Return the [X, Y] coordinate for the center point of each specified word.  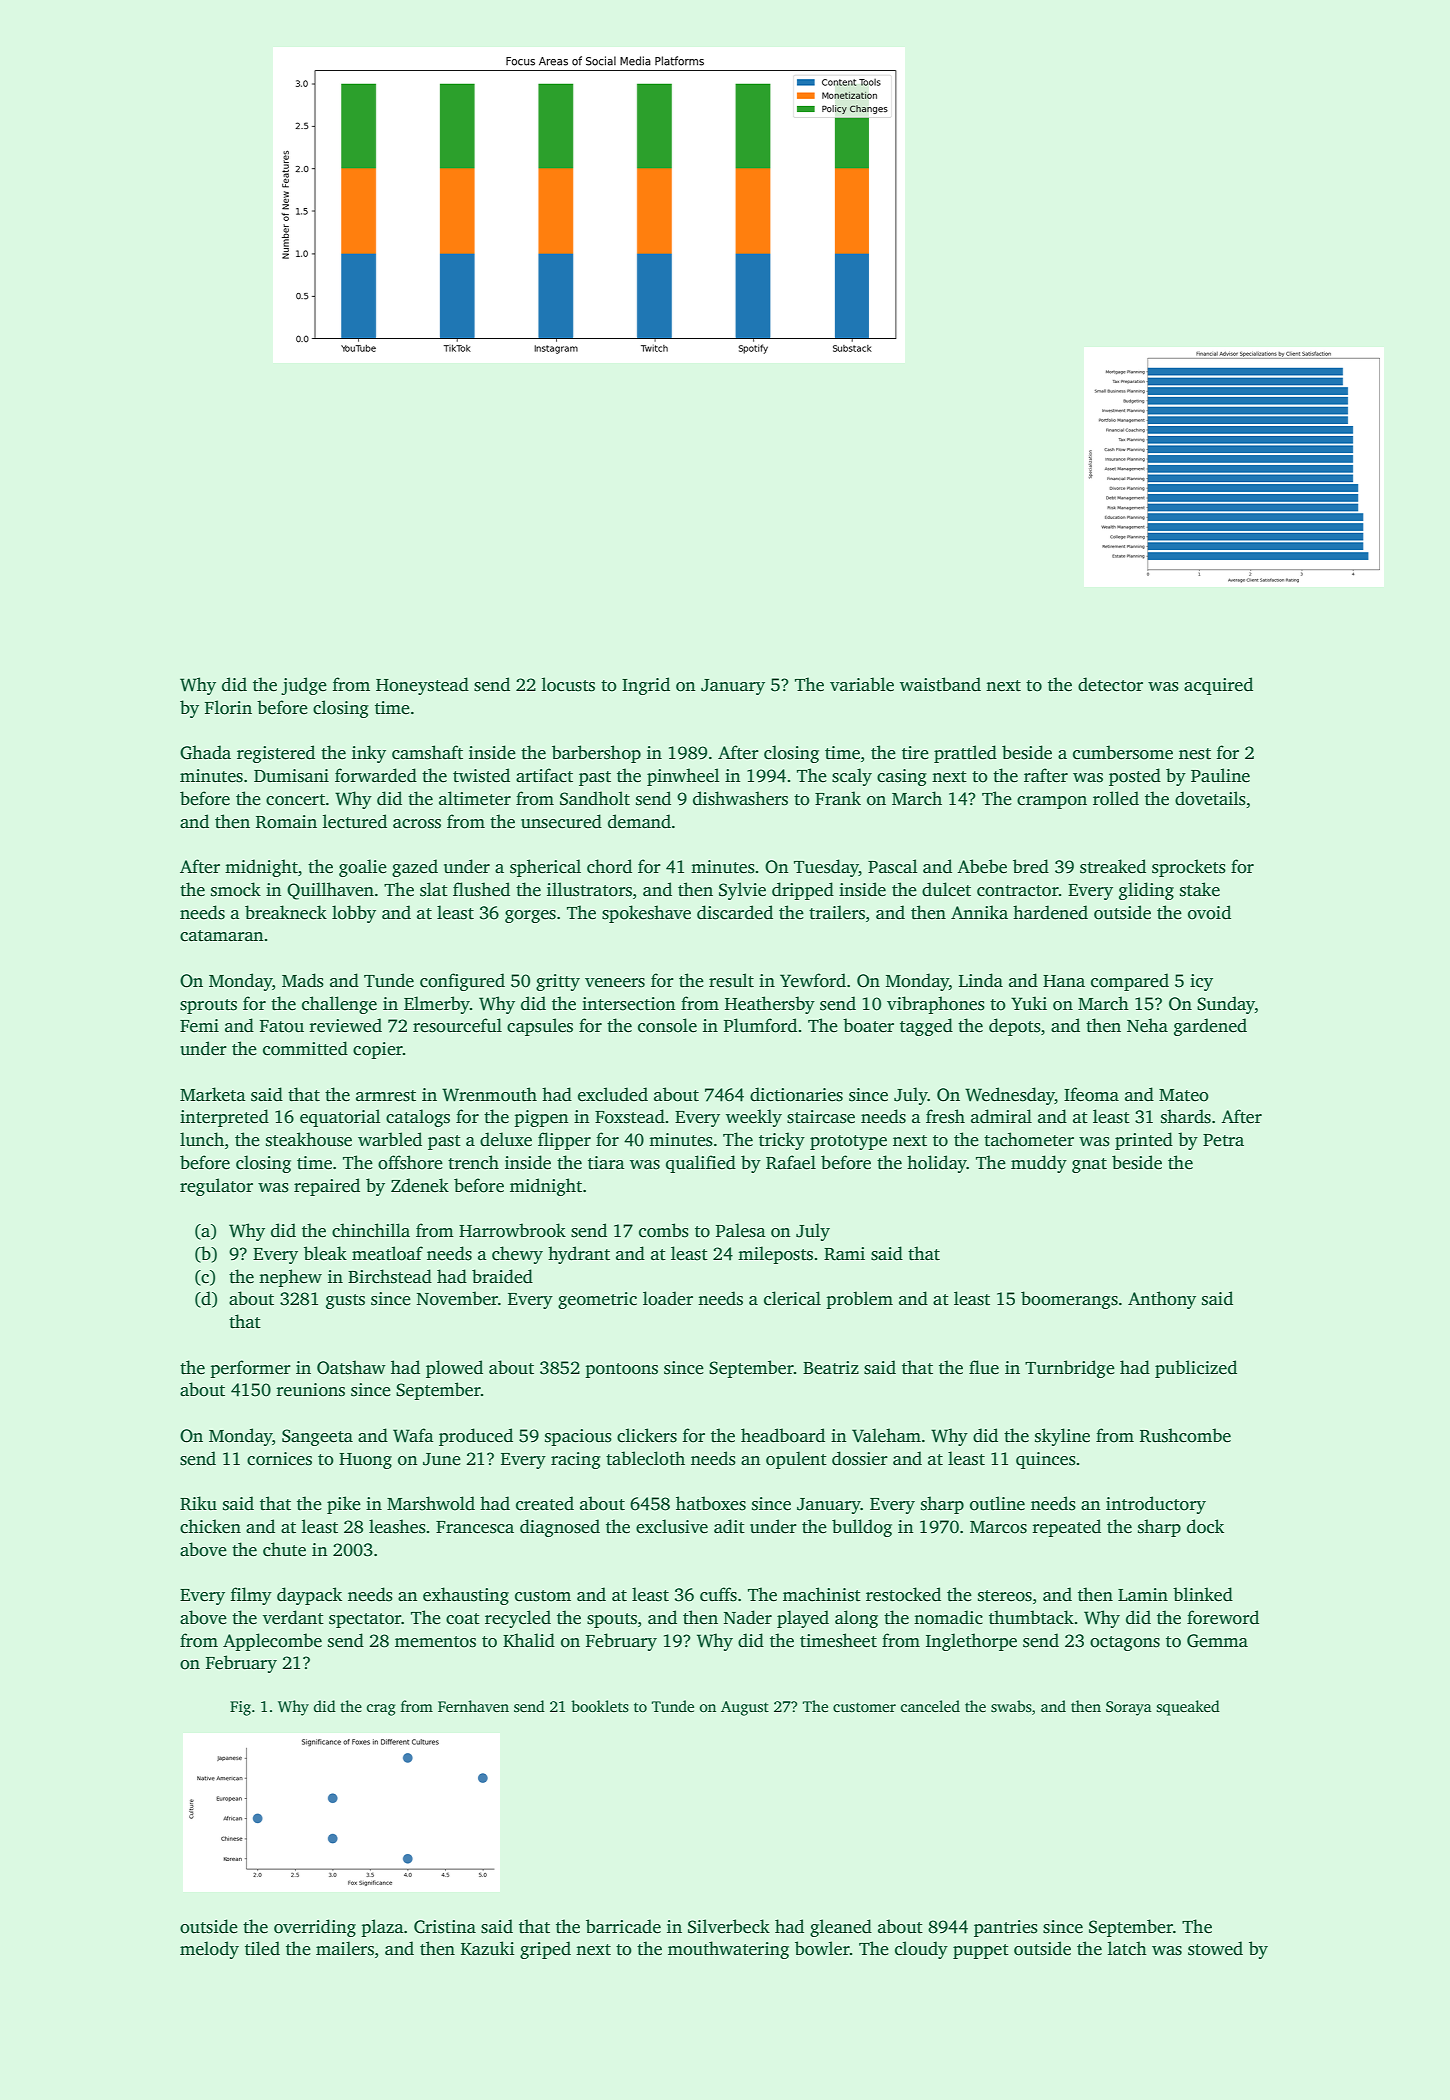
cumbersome [1123, 752]
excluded [613, 1094]
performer [250, 1369]
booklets [600, 1706]
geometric [597, 1300]
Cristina [445, 1927]
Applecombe [272, 1642]
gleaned [841, 1928]
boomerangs [1069, 1300]
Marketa [213, 1094]
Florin [228, 707]
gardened [1210, 1027]
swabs [1011, 1706]
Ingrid [646, 686]
